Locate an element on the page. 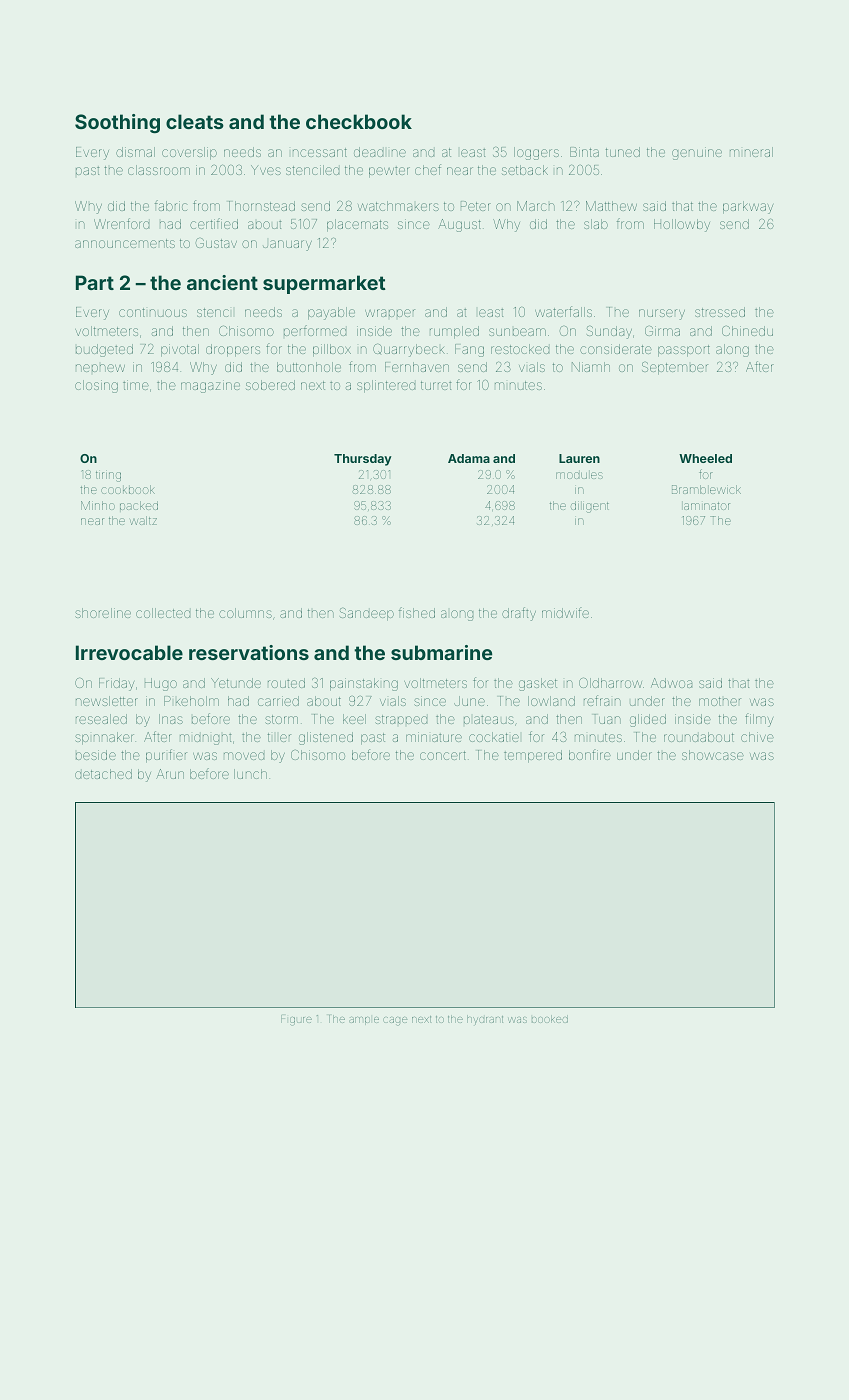  reservations is located at coordinates (249, 652).
